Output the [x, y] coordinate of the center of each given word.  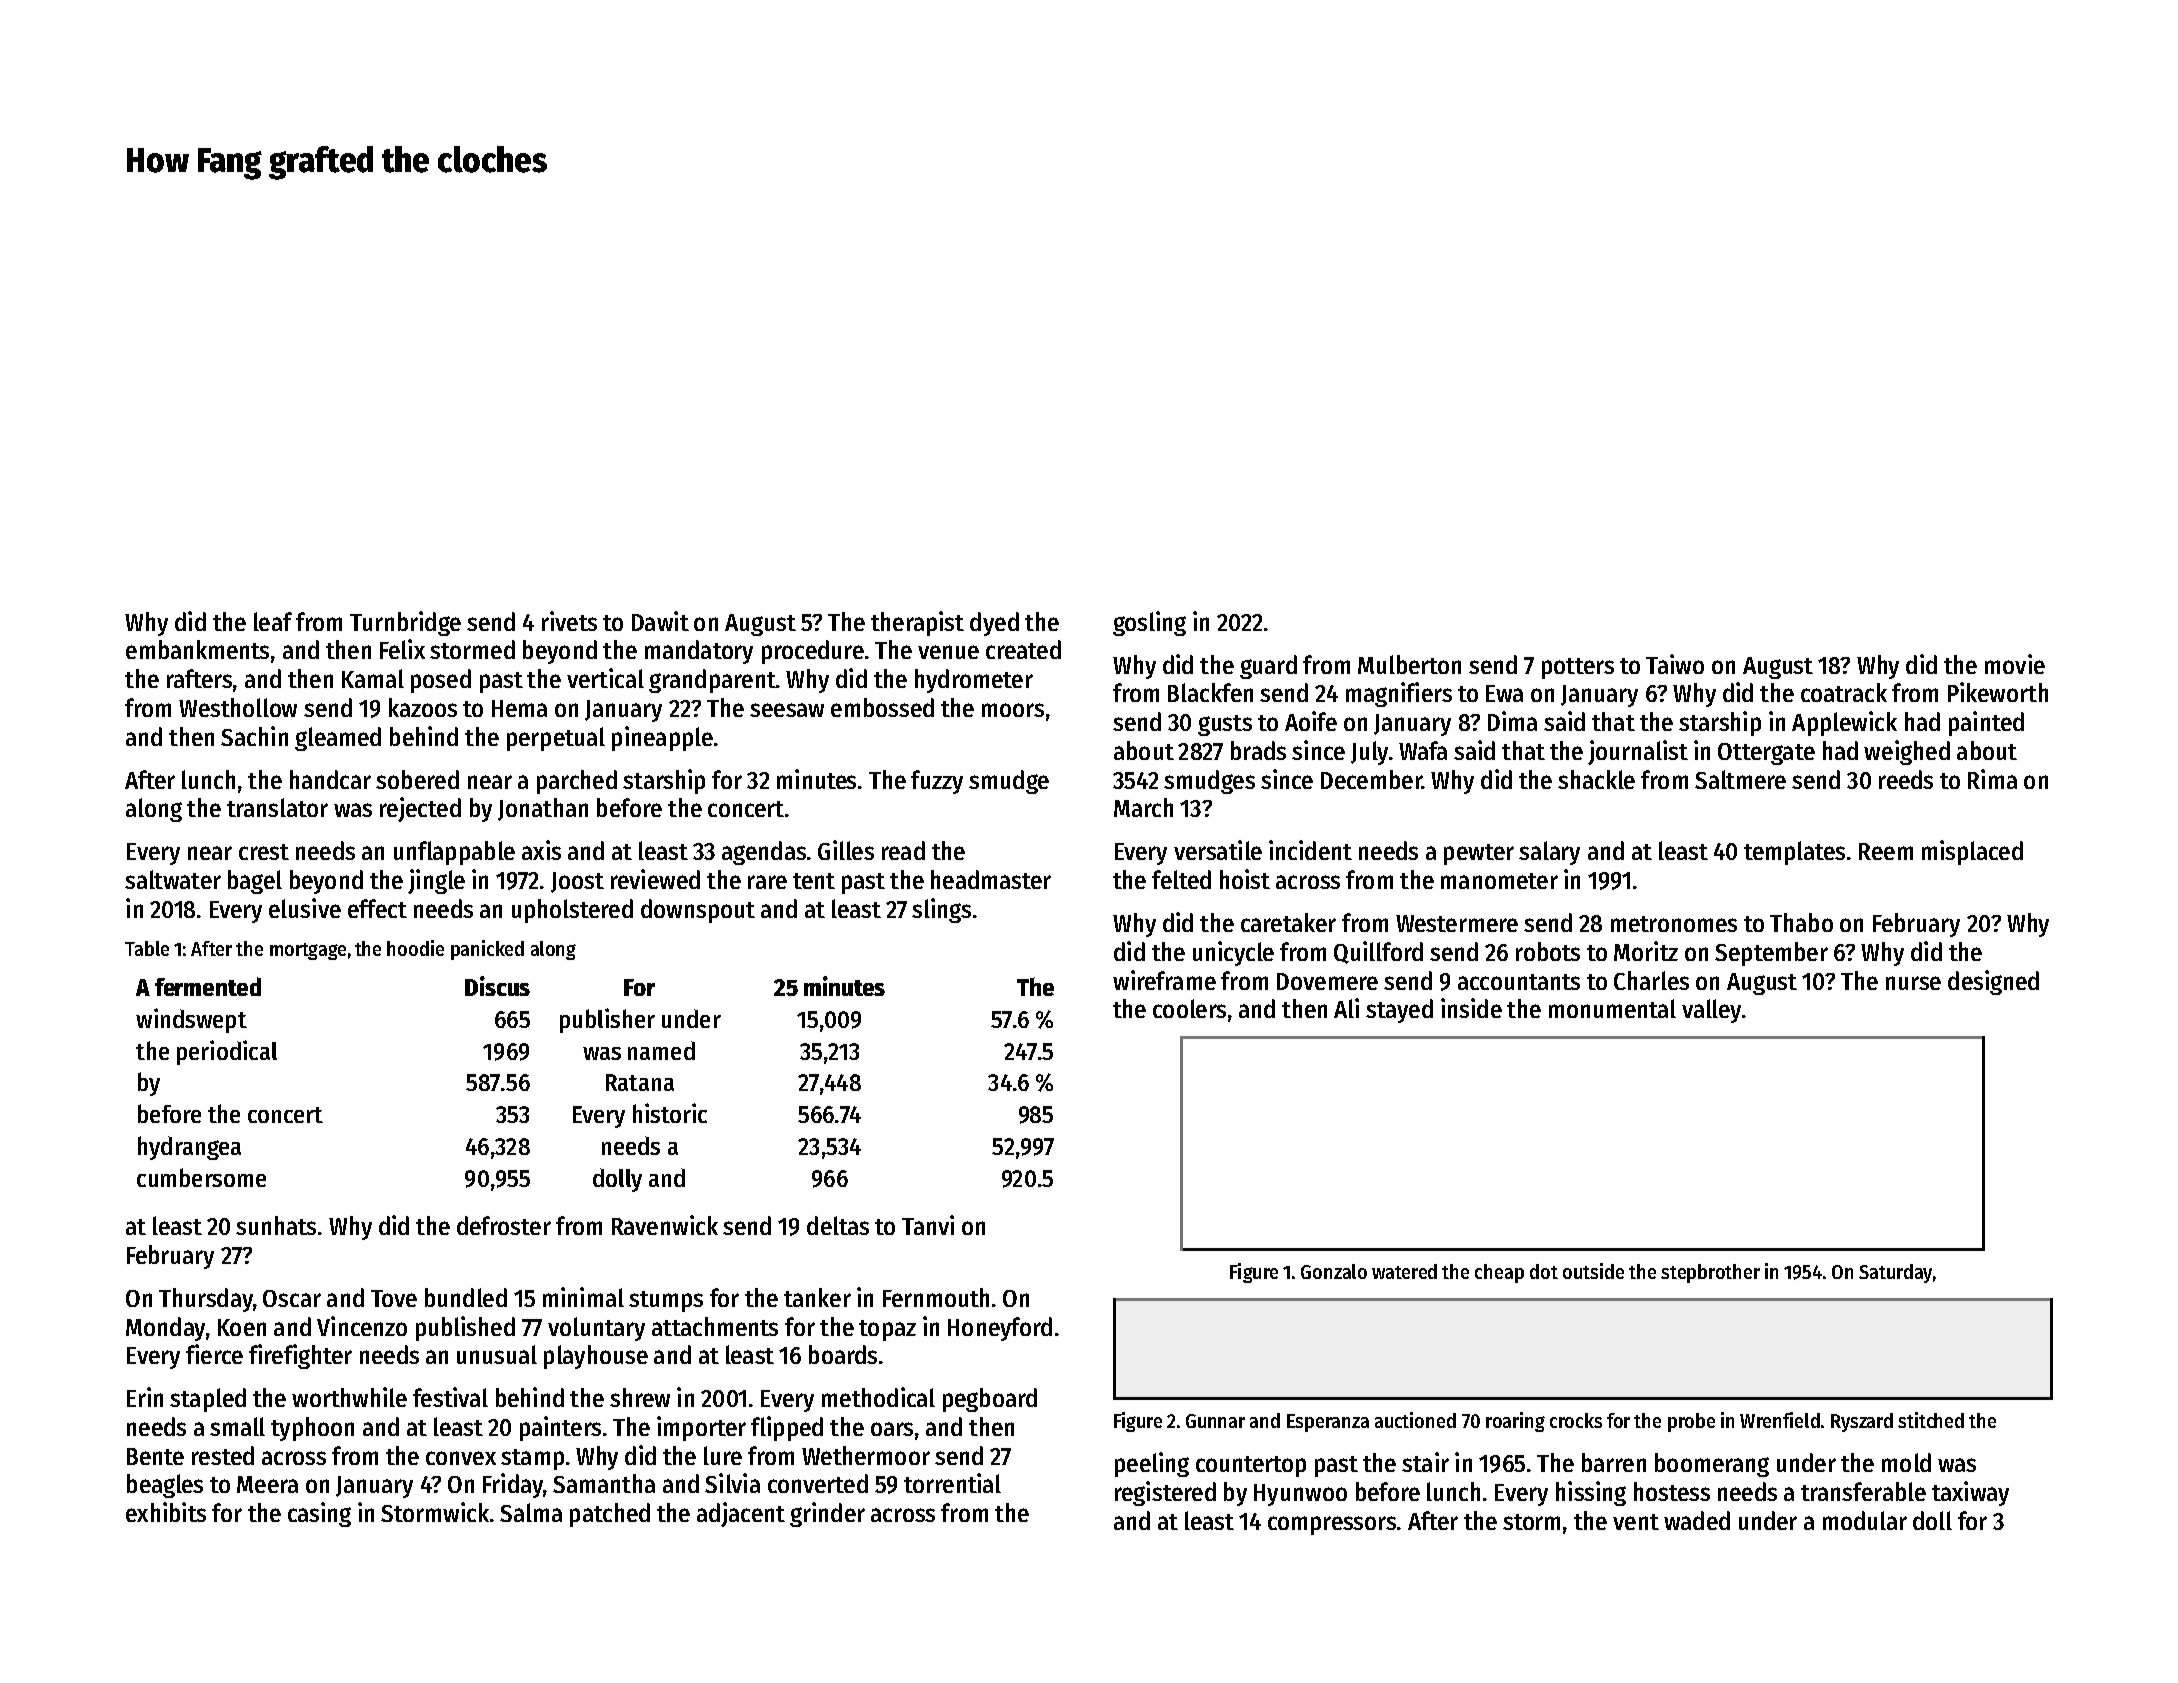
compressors [1332, 1525]
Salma [531, 1512]
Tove [394, 1298]
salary [1549, 853]
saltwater [173, 879]
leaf [273, 621]
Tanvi [928, 1225]
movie [2015, 664]
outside [1593, 1271]
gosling [1149, 623]
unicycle [1233, 953]
